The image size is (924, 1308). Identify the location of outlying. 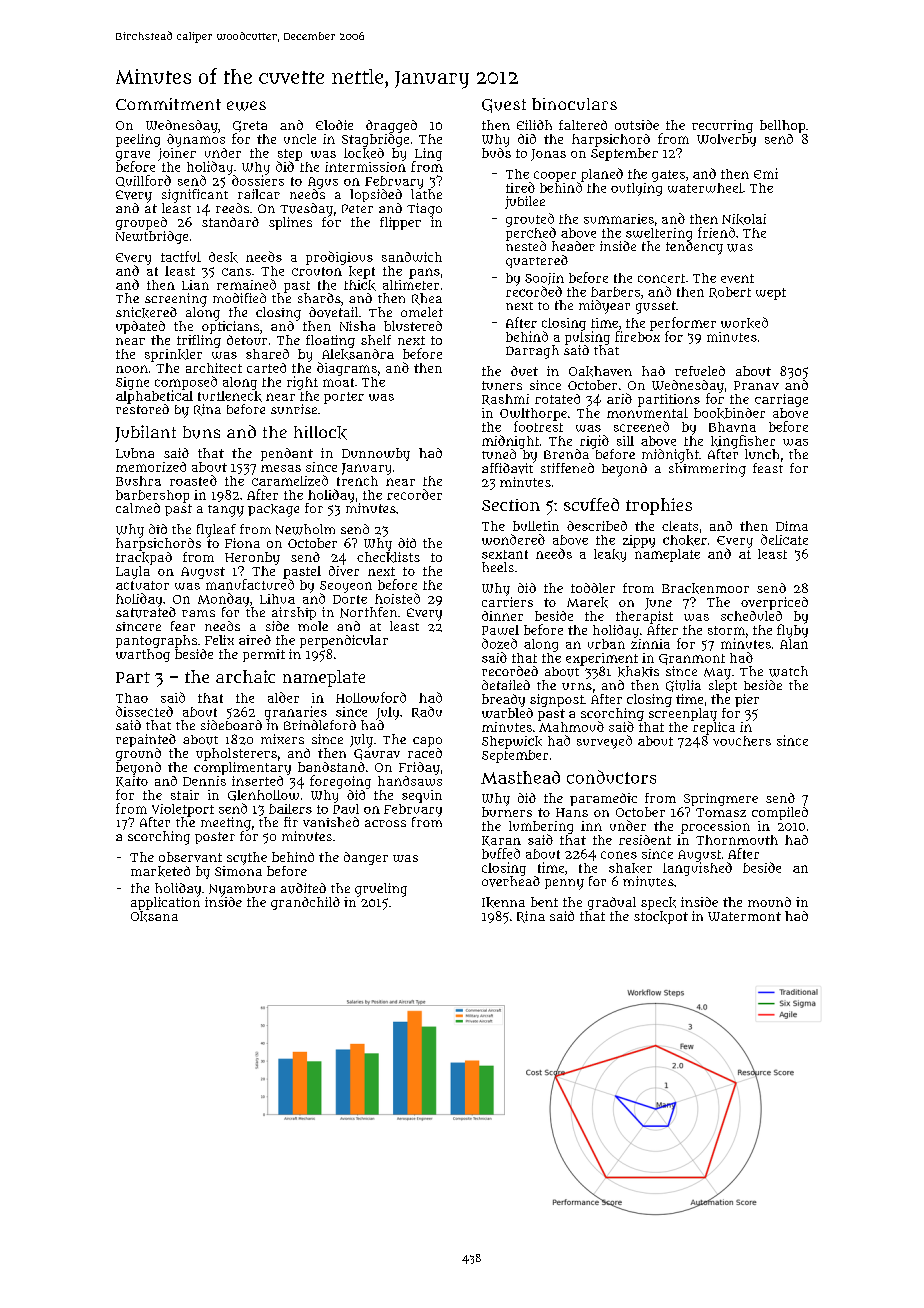
(636, 189).
